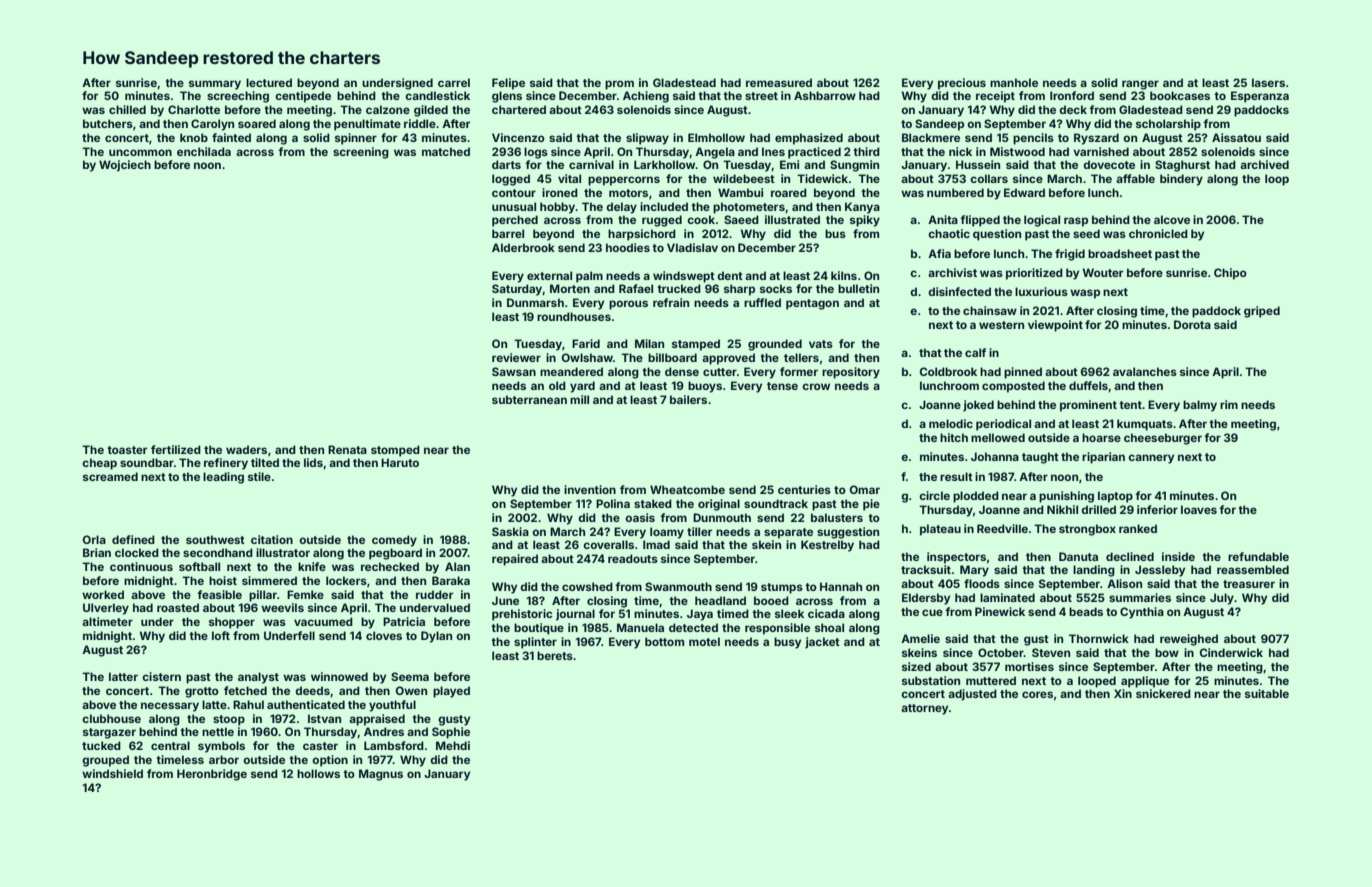 Image resolution: width=1372 pixels, height=887 pixels. Describe the element at coordinates (212, 125) in the screenshot. I see `Carolyn` at that location.
